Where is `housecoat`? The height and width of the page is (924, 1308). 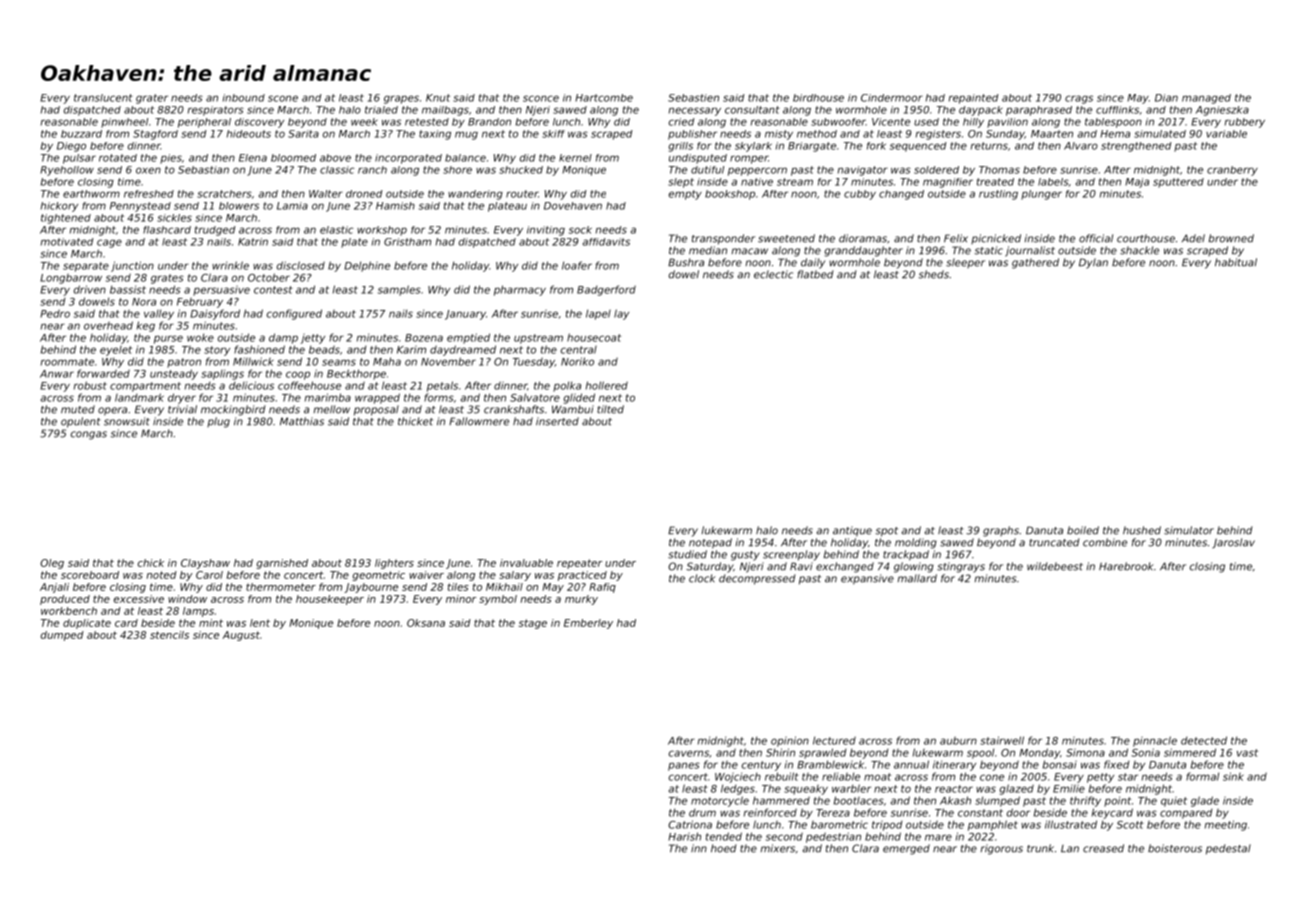
housecoat is located at coordinates (594, 337).
